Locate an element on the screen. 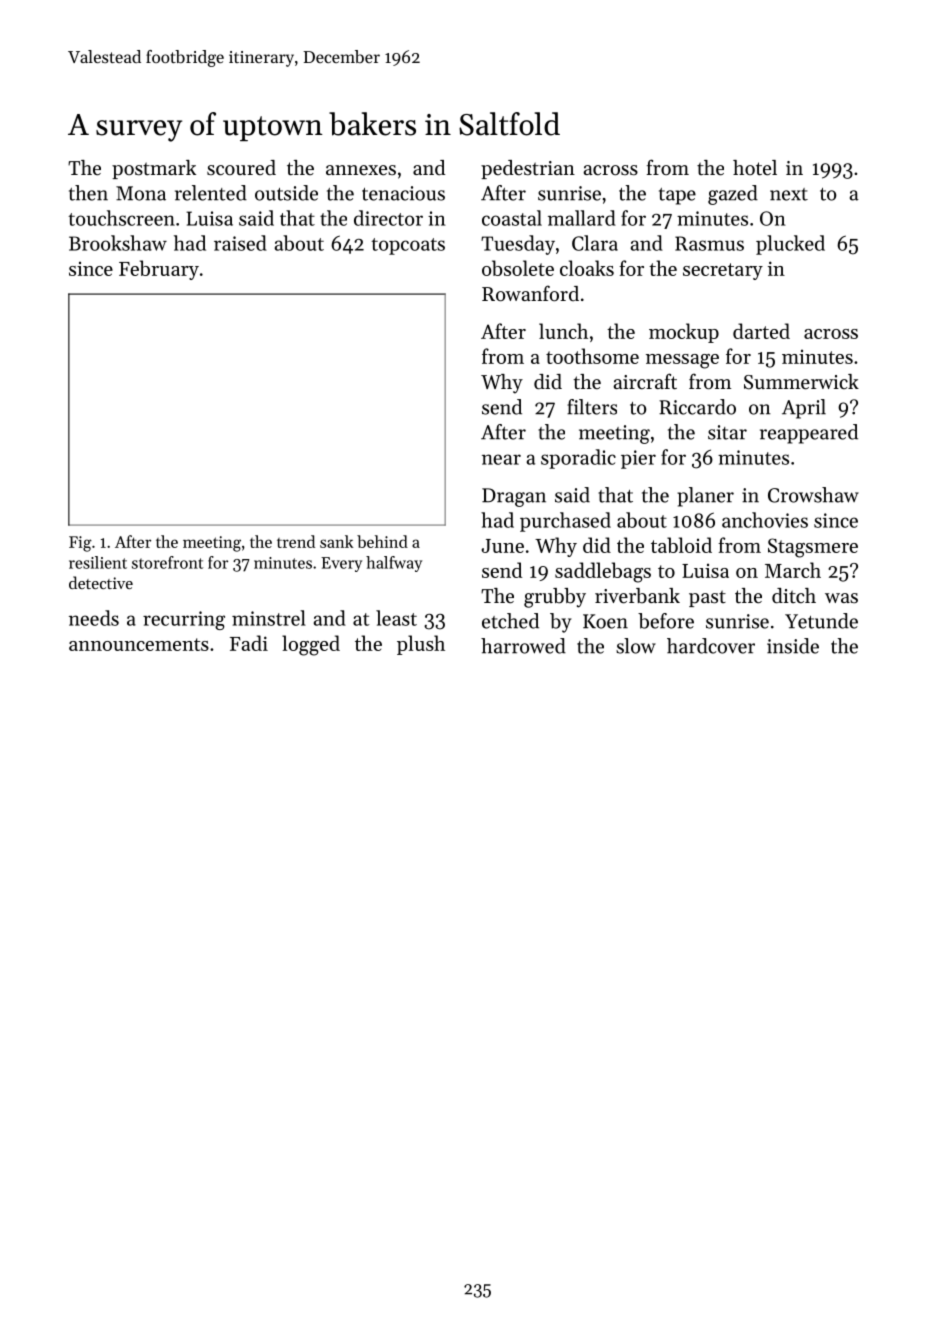 The width and height of the screenshot is (927, 1317). Fadi is located at coordinates (249, 643).
